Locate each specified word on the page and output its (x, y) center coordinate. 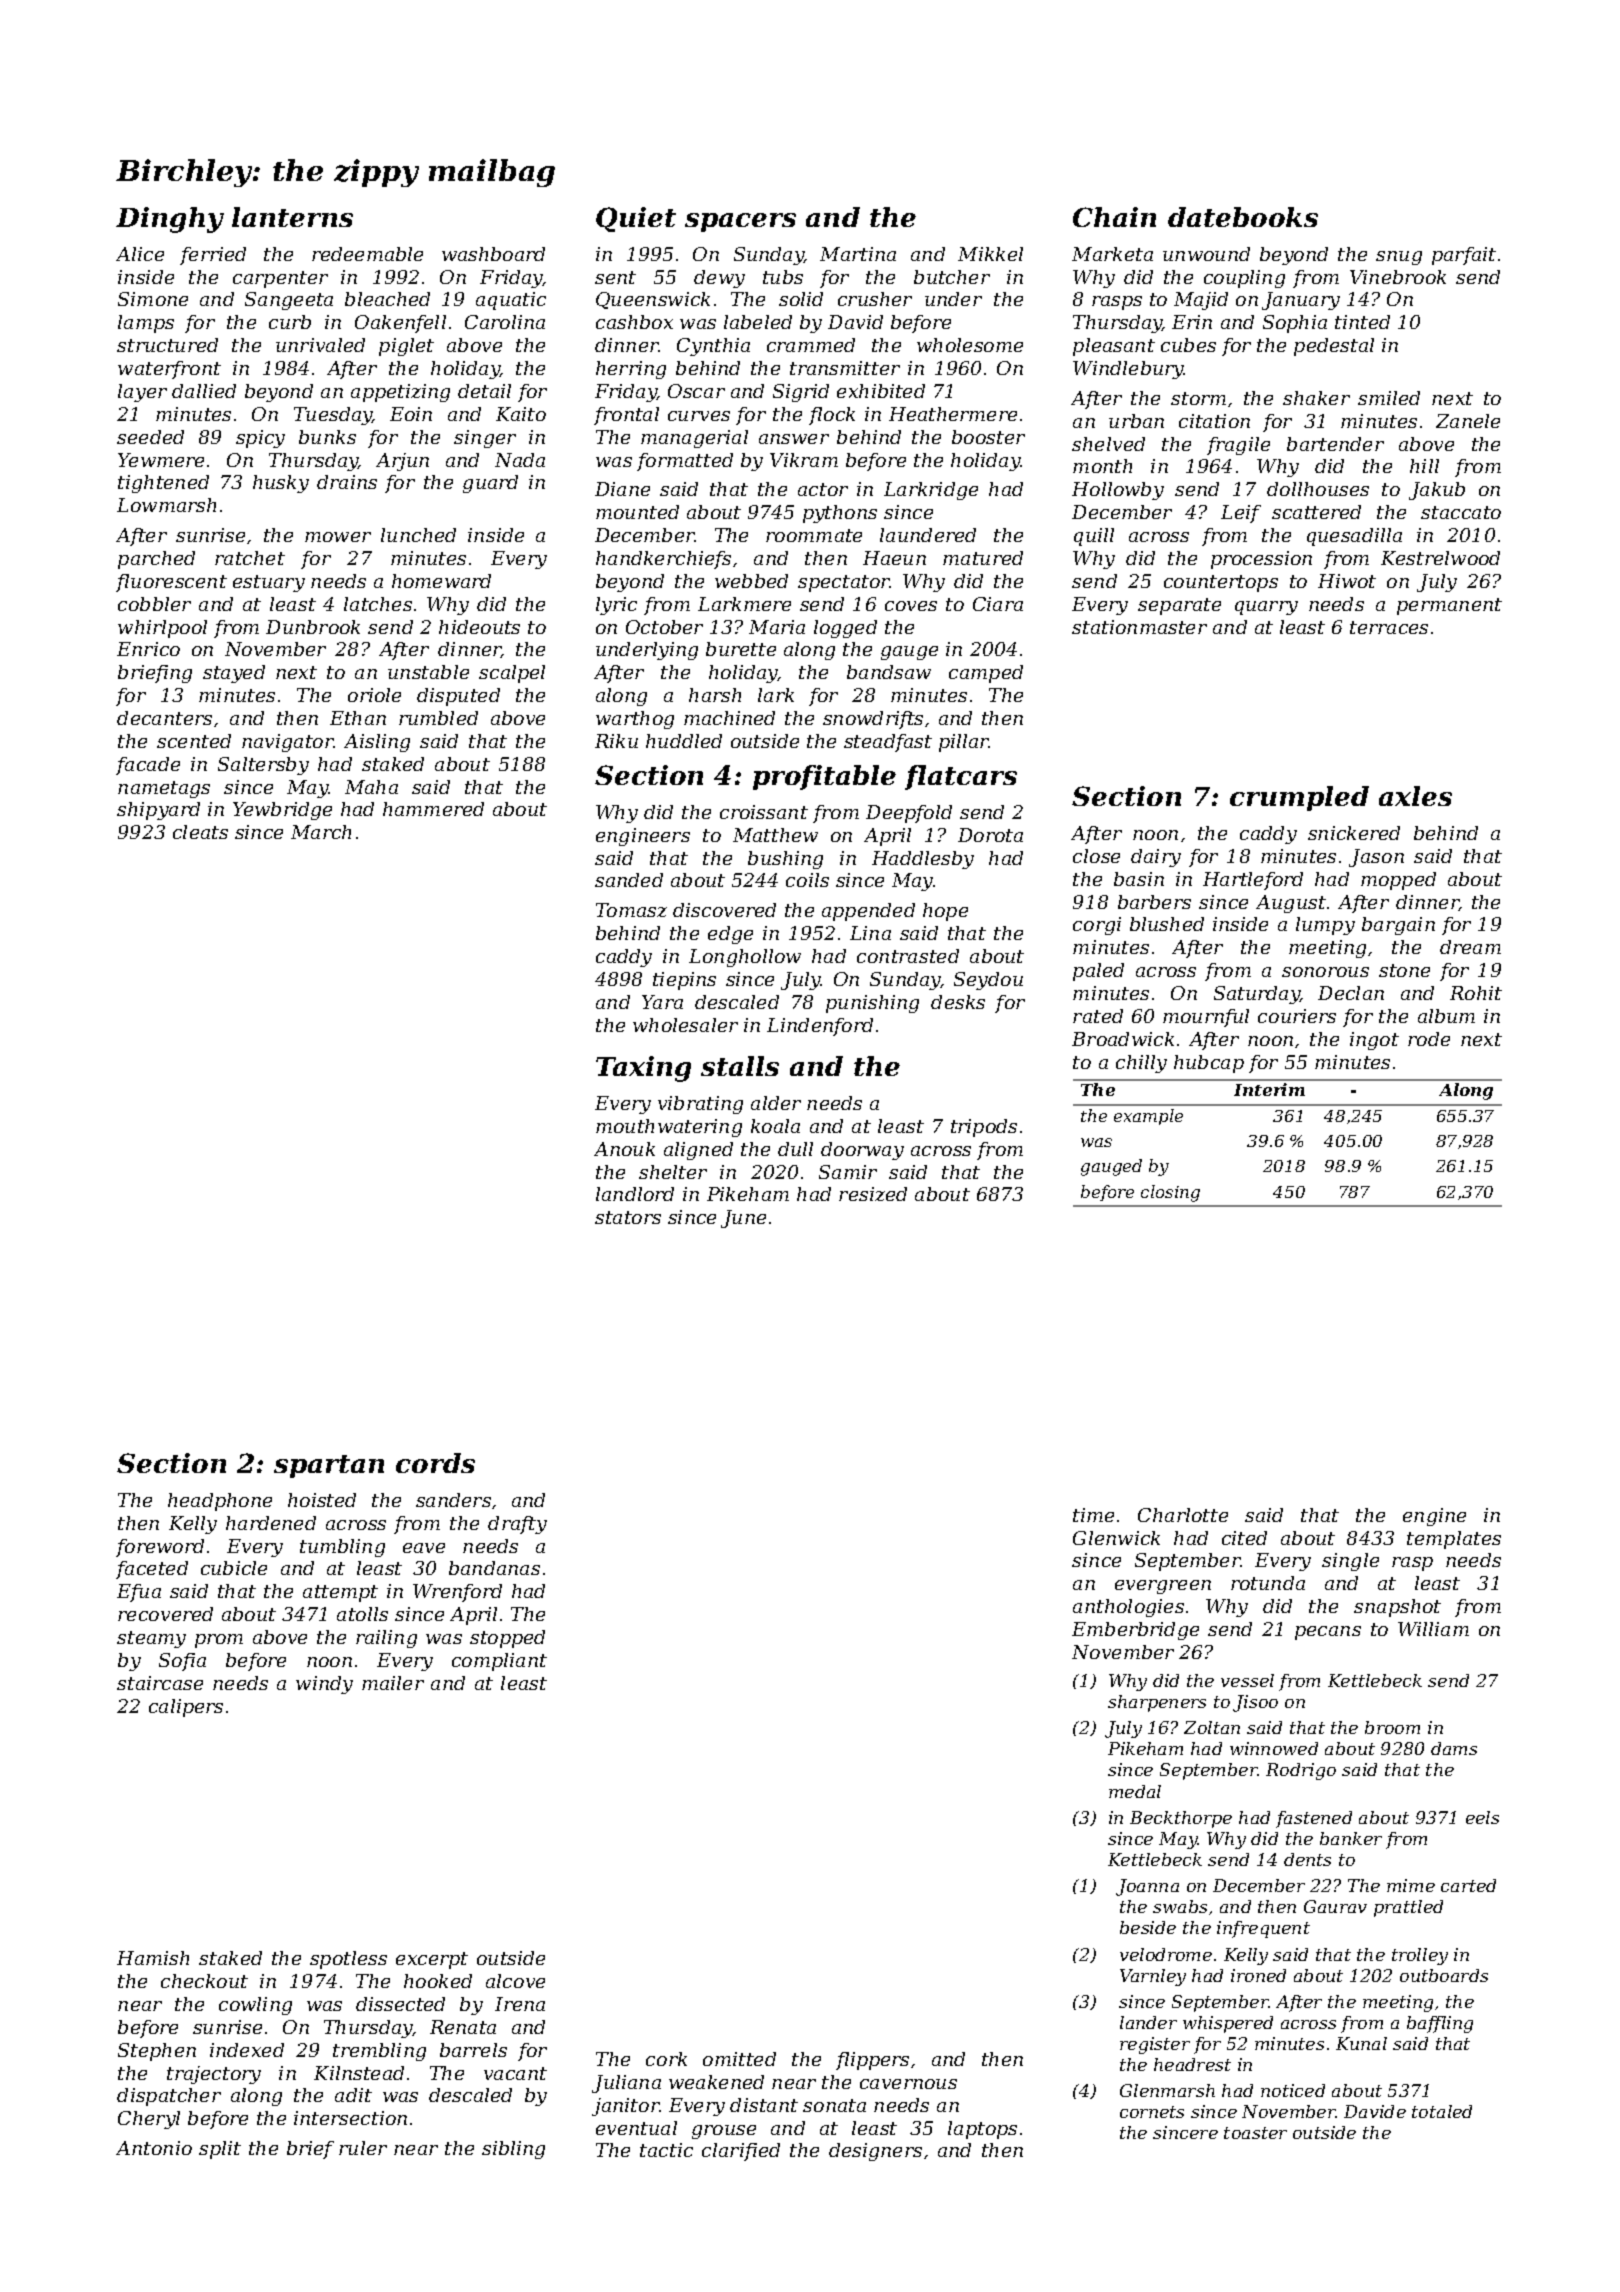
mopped (1398, 881)
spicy (260, 439)
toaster (1255, 2133)
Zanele (1468, 421)
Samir (848, 1172)
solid (801, 299)
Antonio (154, 2148)
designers (875, 2152)
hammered (433, 809)
